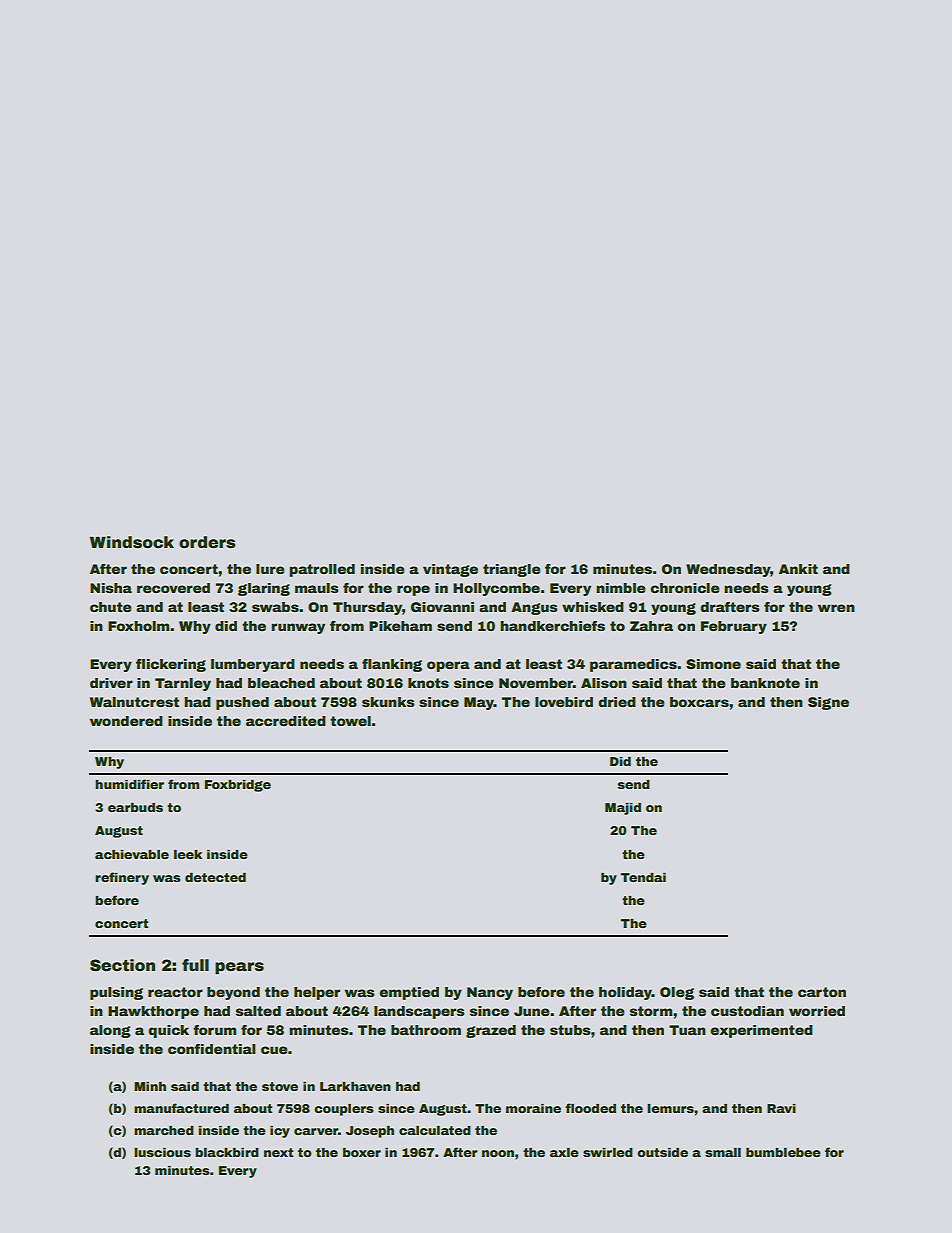  I want to click on Joseph, so click(370, 1132).
